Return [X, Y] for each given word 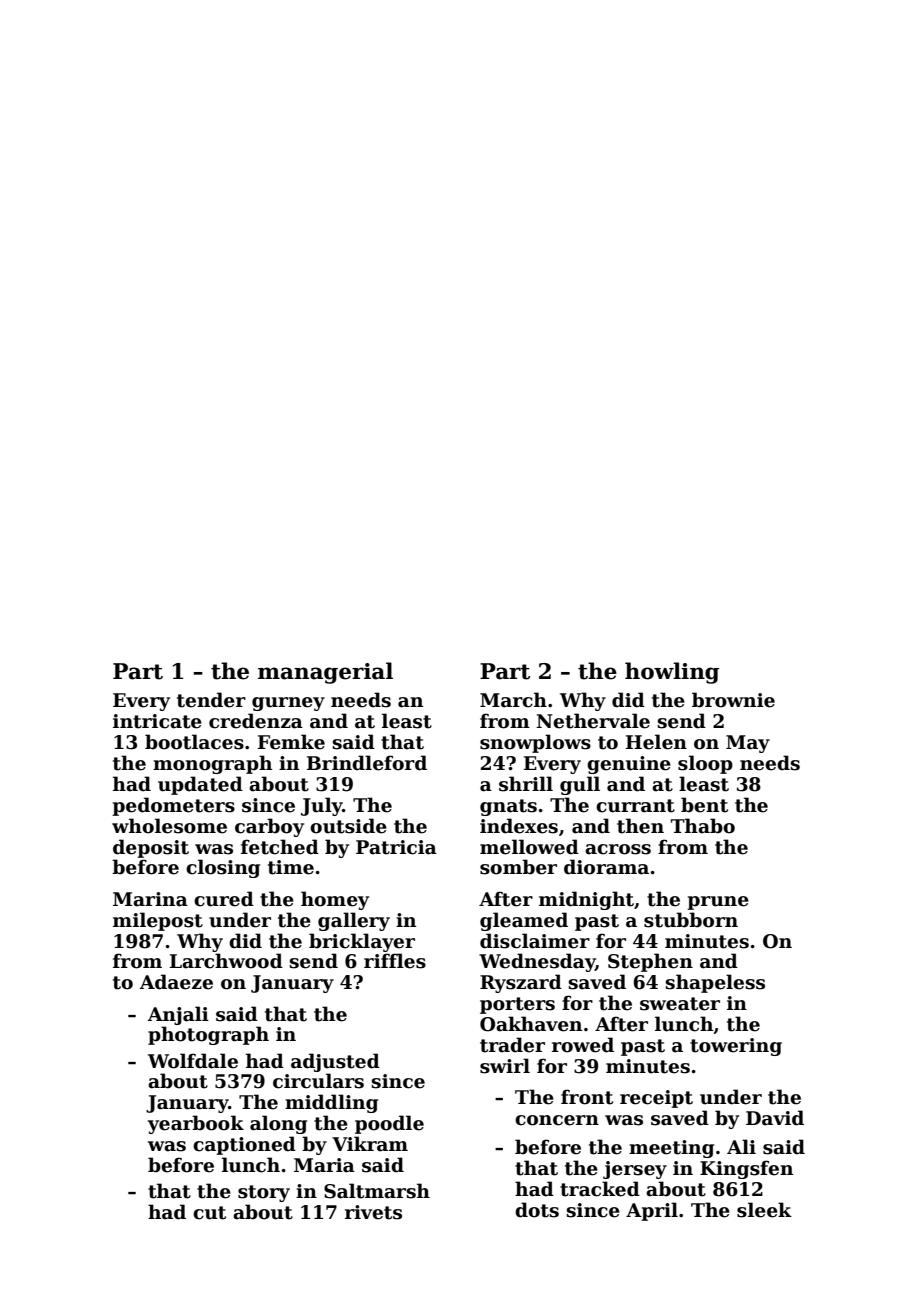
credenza [256, 721]
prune [718, 903]
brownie [733, 700]
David [775, 1118]
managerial [325, 673]
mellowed [529, 847]
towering [736, 1047]
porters [517, 1005]
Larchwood [226, 961]
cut [209, 1213]
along [278, 1124]
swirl [505, 1066]
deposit [151, 848]
